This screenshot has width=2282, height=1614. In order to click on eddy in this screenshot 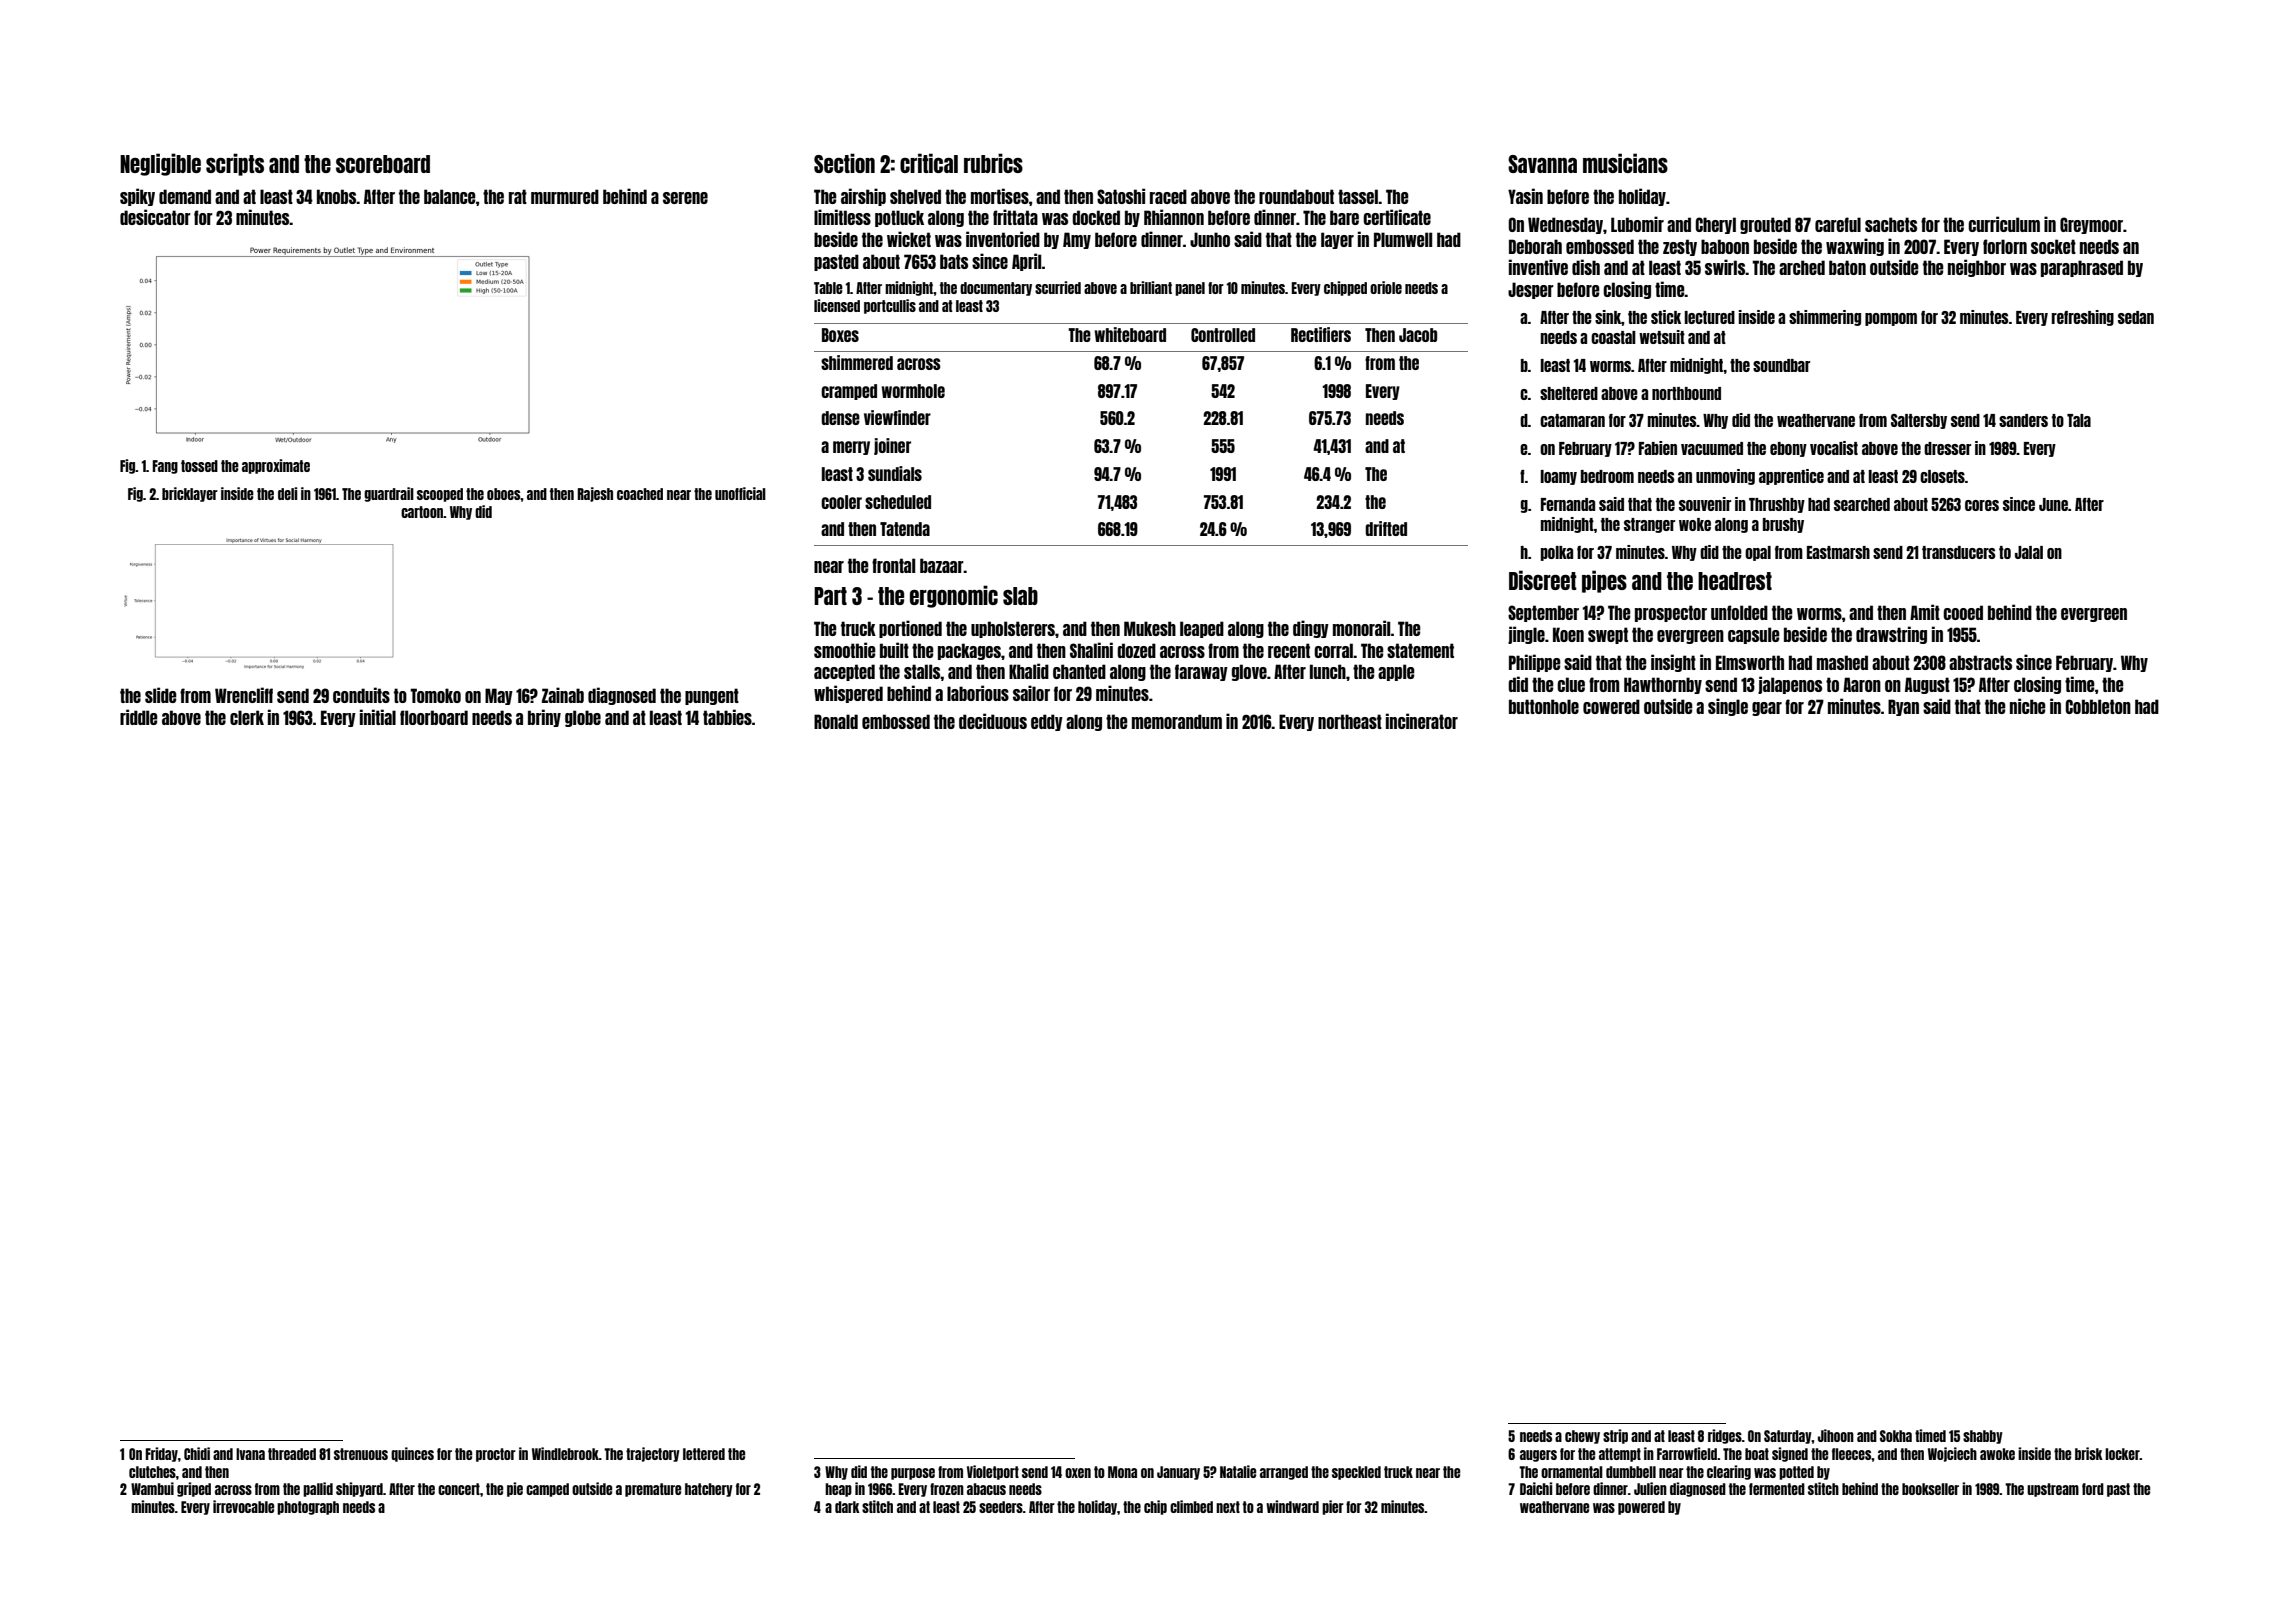, I will do `click(1047, 722)`.
